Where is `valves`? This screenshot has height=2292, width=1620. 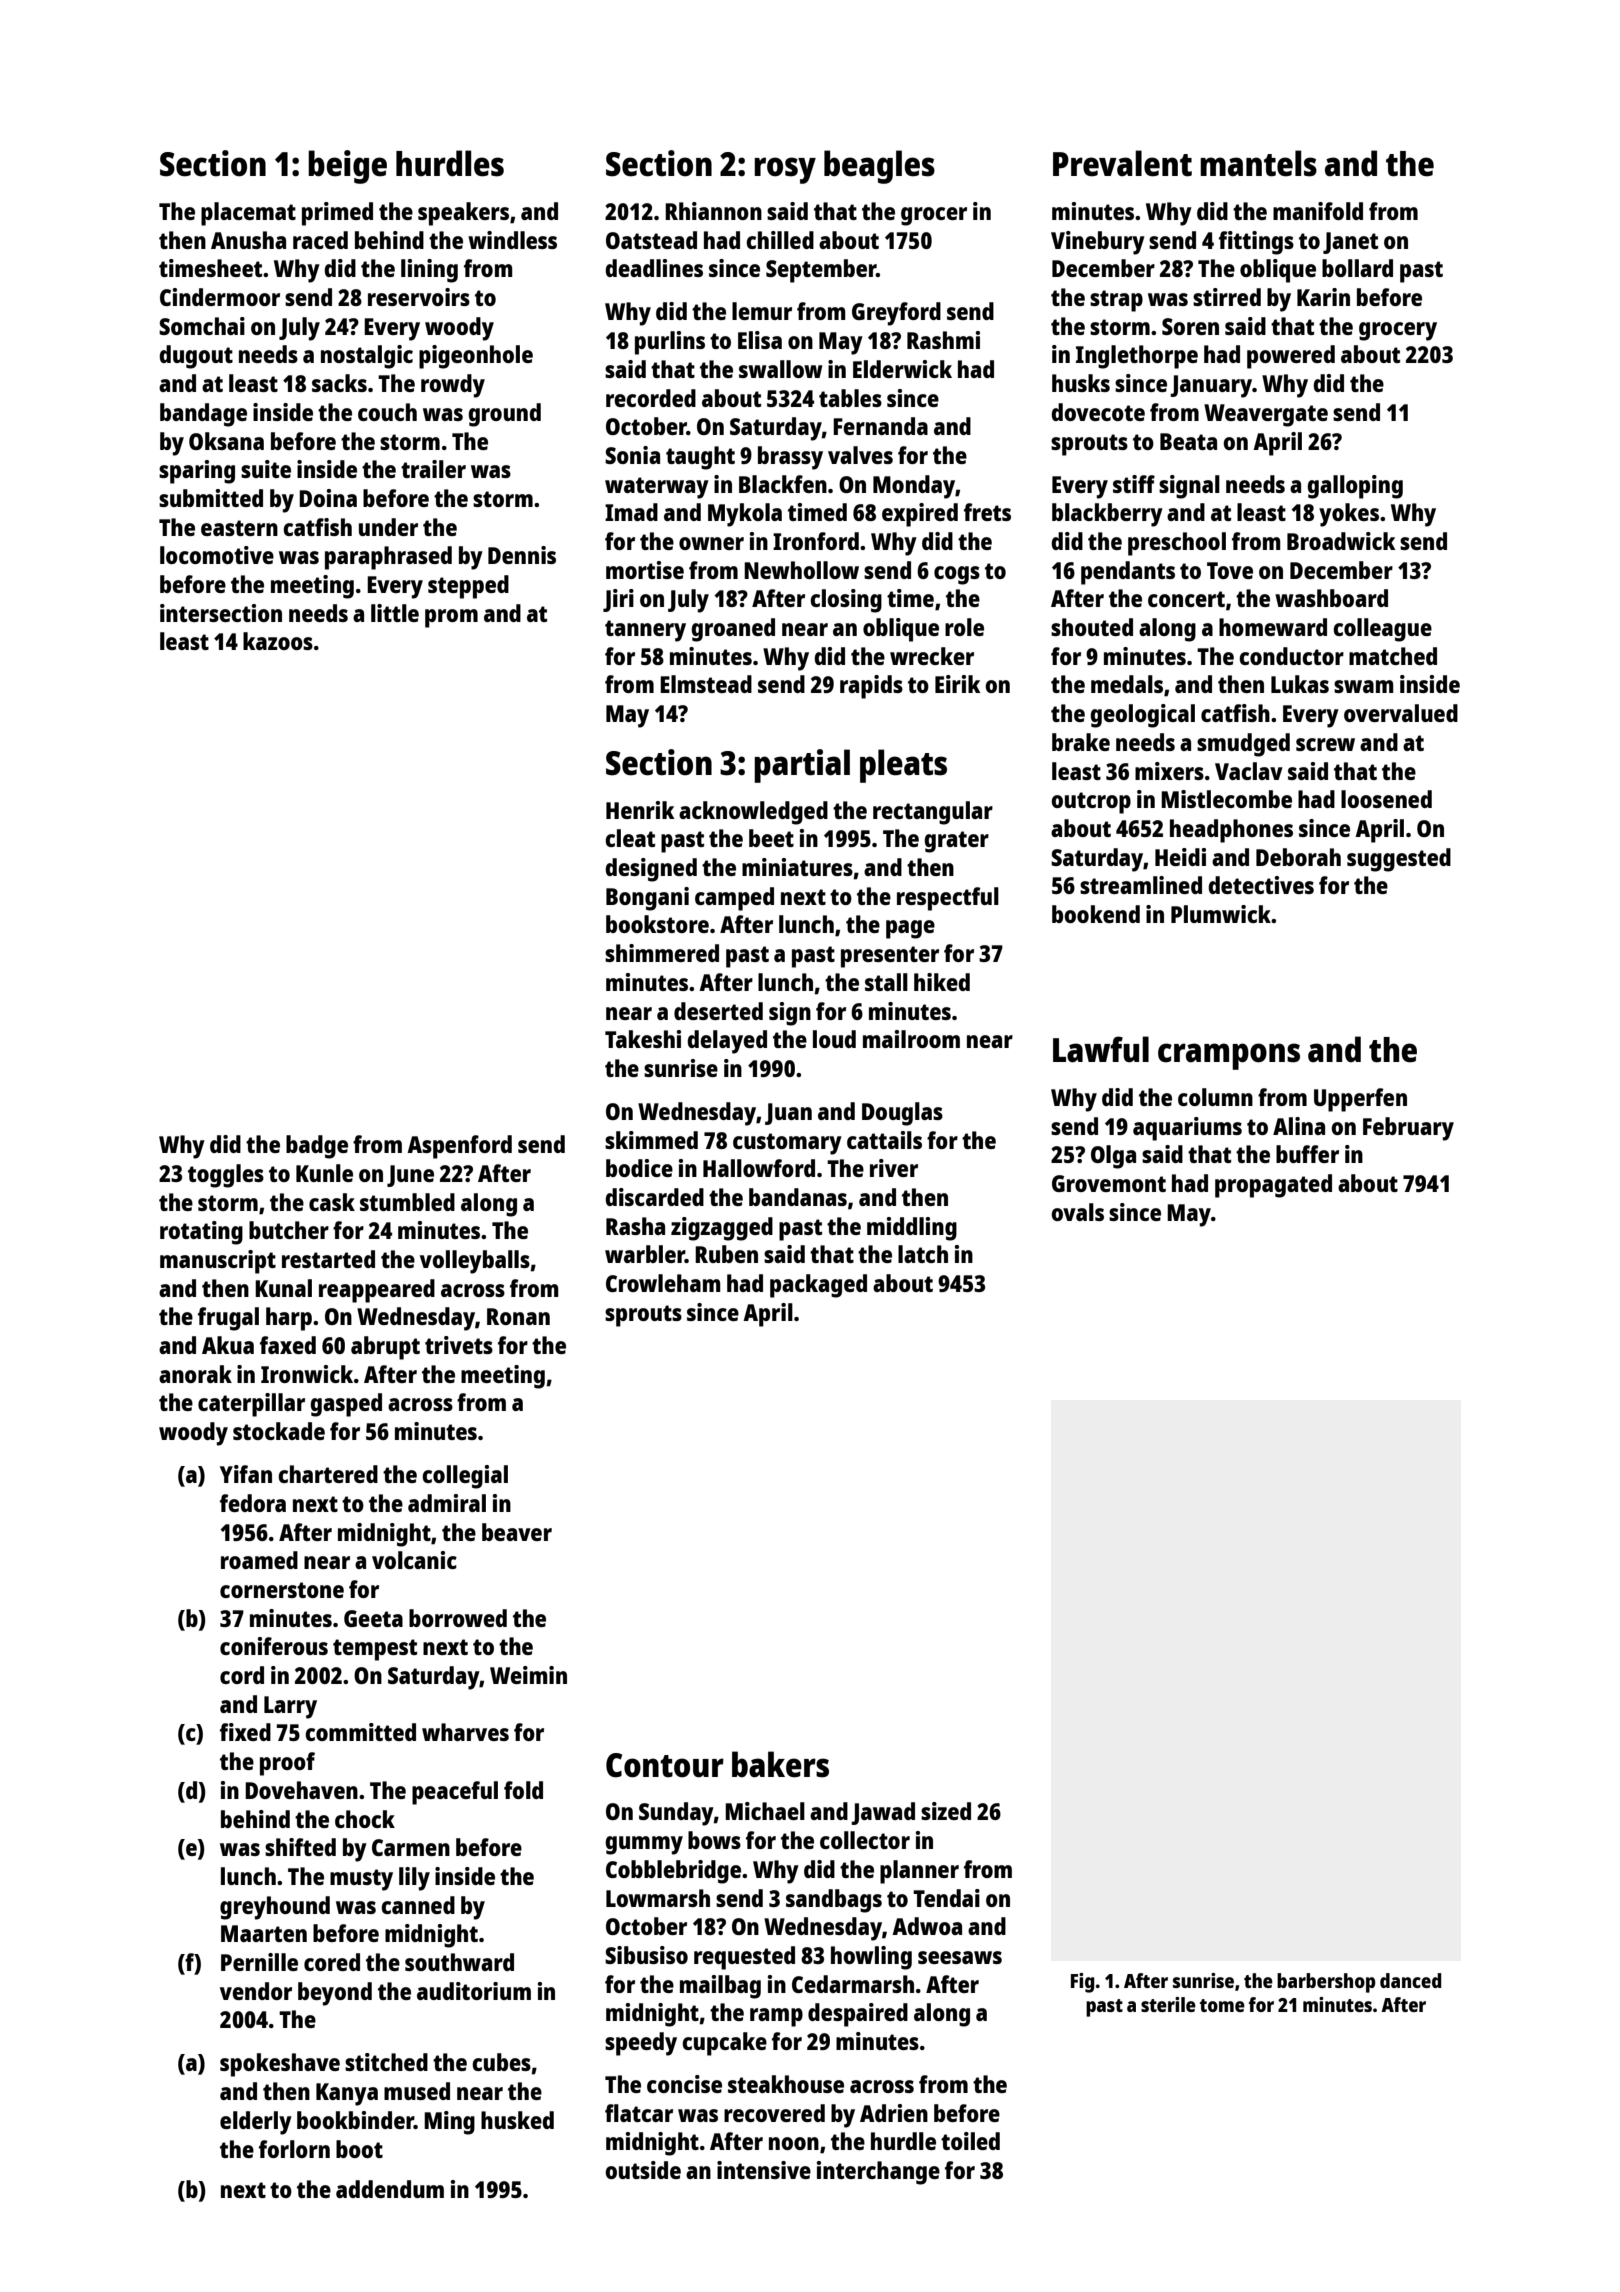 valves is located at coordinates (860, 455).
